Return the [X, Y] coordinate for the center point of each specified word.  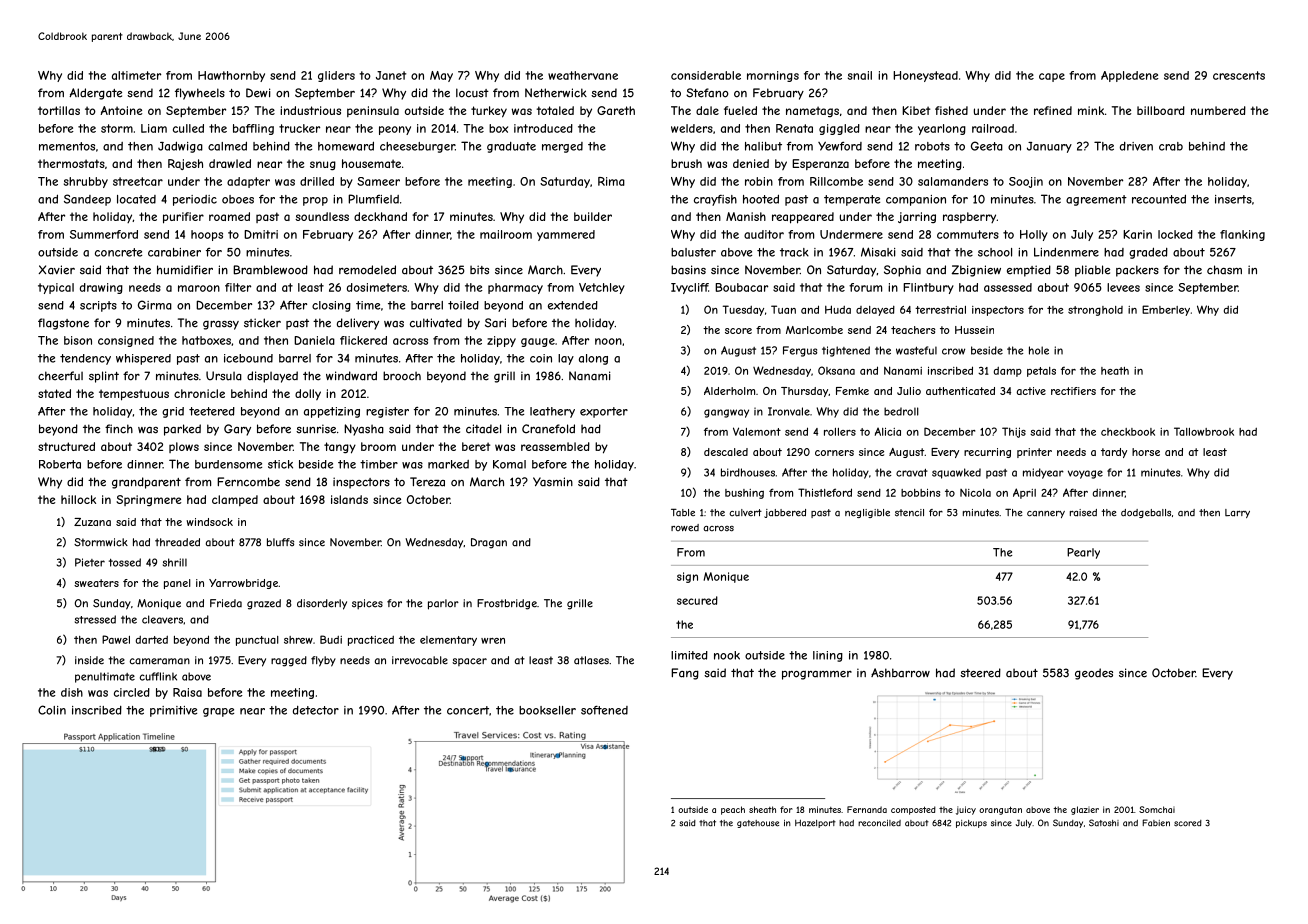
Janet [391, 75]
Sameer [378, 181]
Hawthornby [231, 76]
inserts [1233, 199]
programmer [817, 675]
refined [1053, 110]
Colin [52, 710]
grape [218, 712]
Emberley [1166, 310]
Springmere [148, 500]
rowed [685, 527]
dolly [308, 394]
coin [541, 358]
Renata [794, 128]
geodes [1094, 674]
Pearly [1083, 553]
